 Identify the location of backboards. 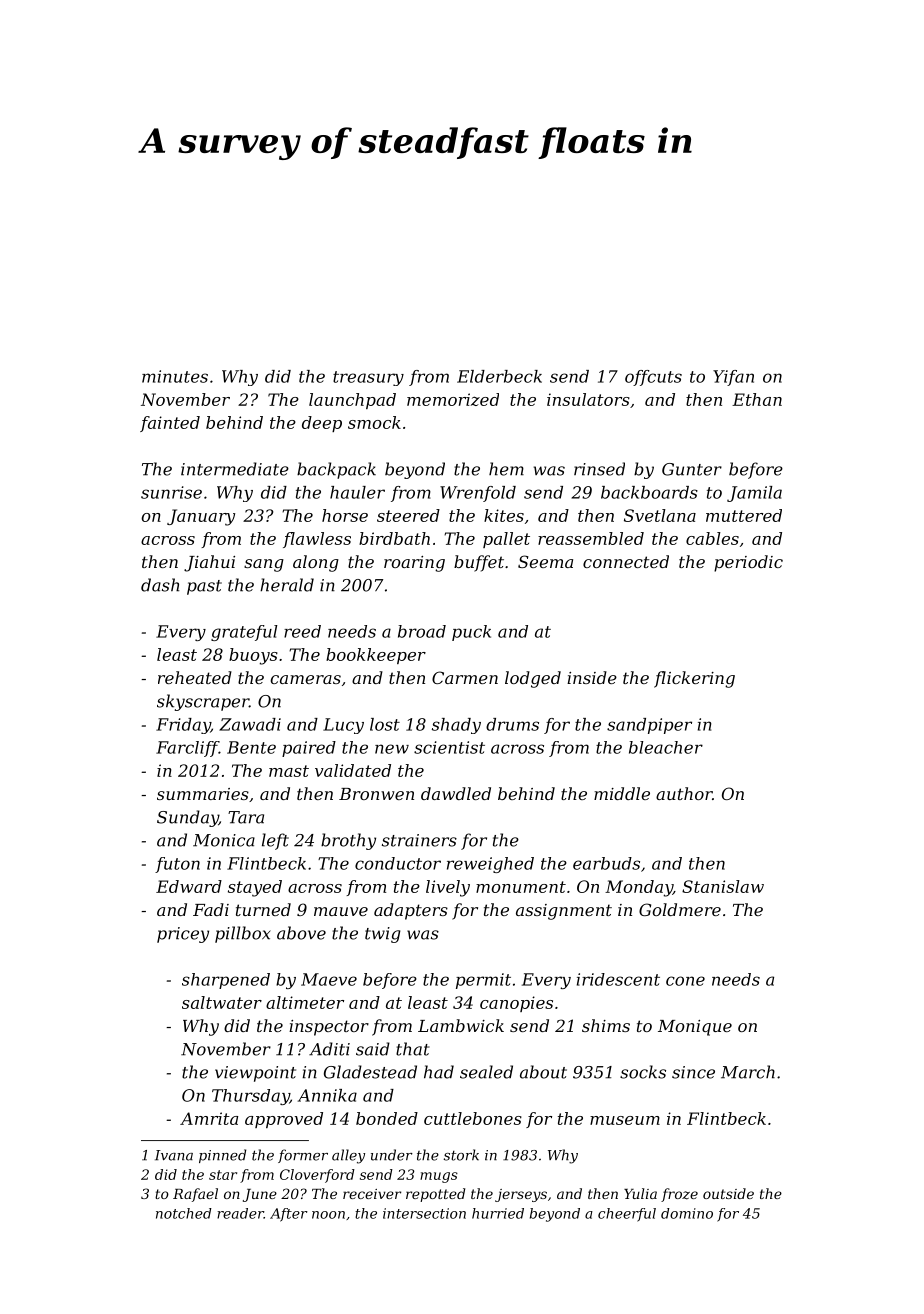
(649, 492).
